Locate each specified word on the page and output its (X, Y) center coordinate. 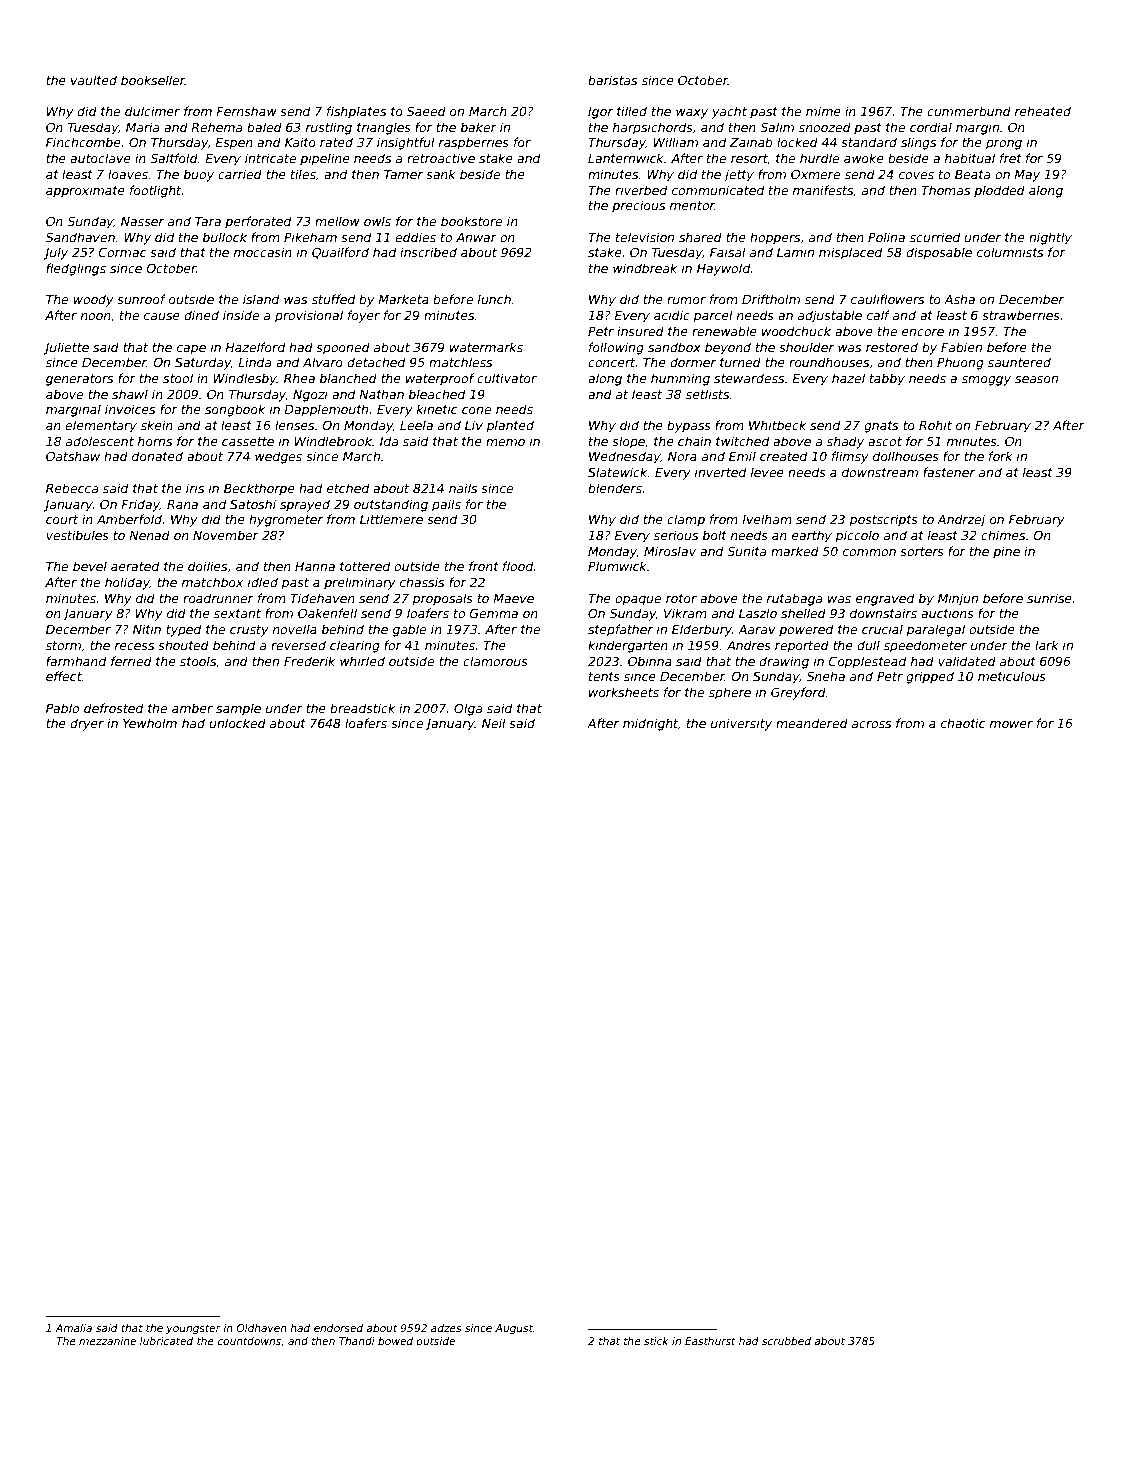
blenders (615, 488)
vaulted (94, 80)
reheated (1043, 111)
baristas (612, 80)
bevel (90, 566)
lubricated (166, 1341)
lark (1047, 645)
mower (1011, 724)
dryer (87, 724)
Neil (494, 723)
